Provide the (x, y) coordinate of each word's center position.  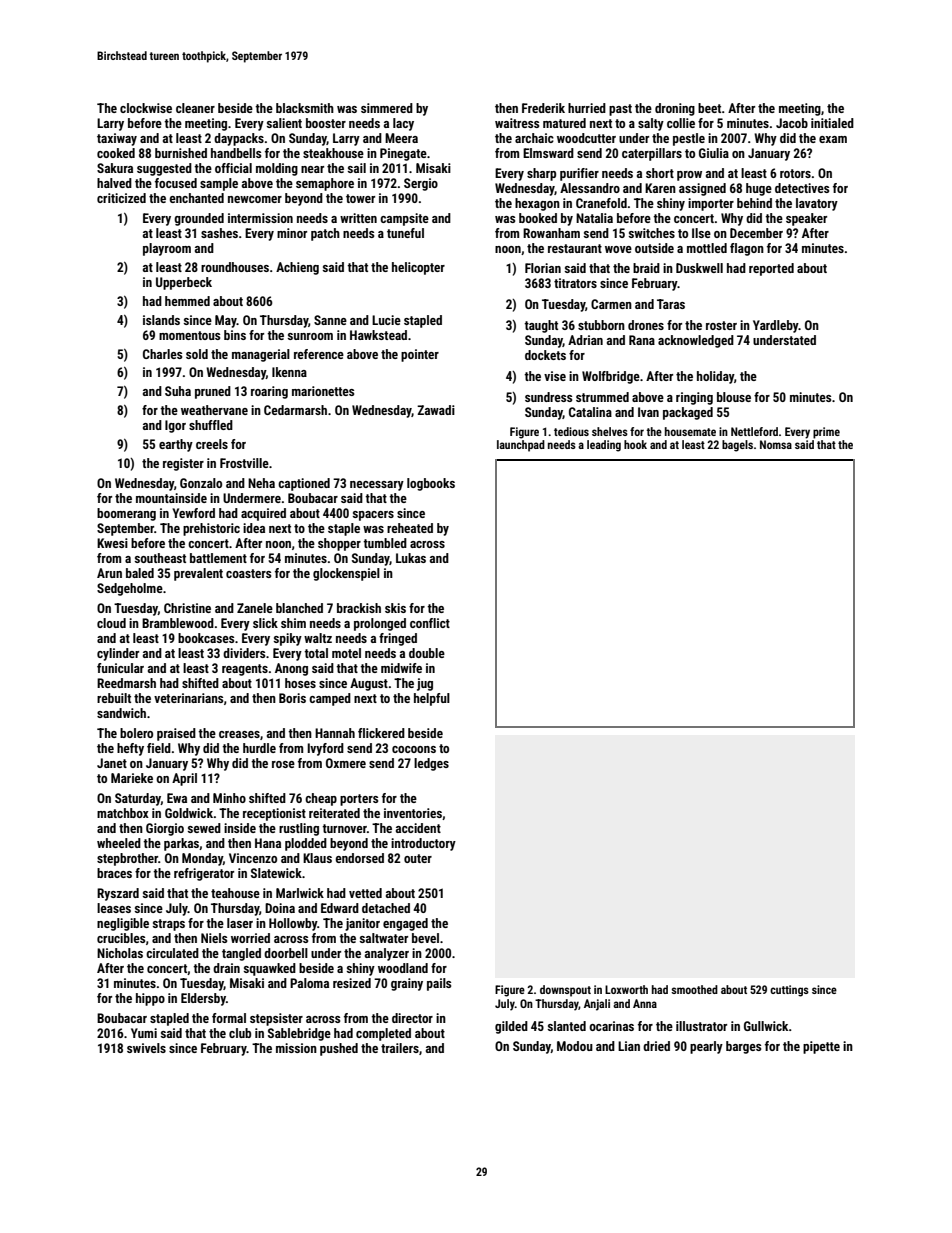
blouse (734, 397)
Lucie (386, 320)
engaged (405, 924)
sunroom (310, 336)
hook (635, 444)
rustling (299, 829)
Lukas (411, 558)
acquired (263, 514)
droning (675, 109)
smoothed (694, 989)
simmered (387, 108)
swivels (146, 1048)
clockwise (146, 108)
